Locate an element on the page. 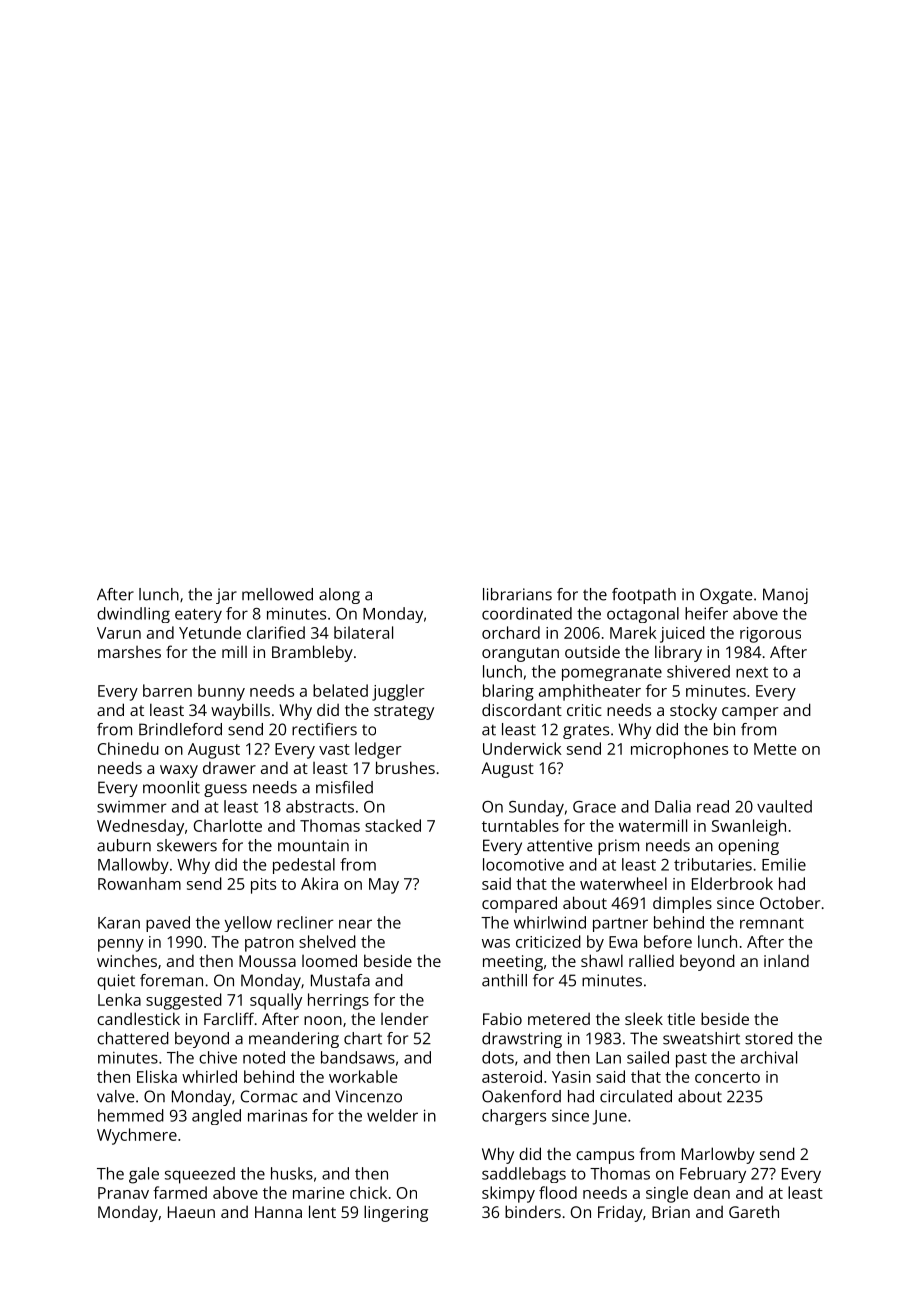  dots is located at coordinates (498, 1057).
